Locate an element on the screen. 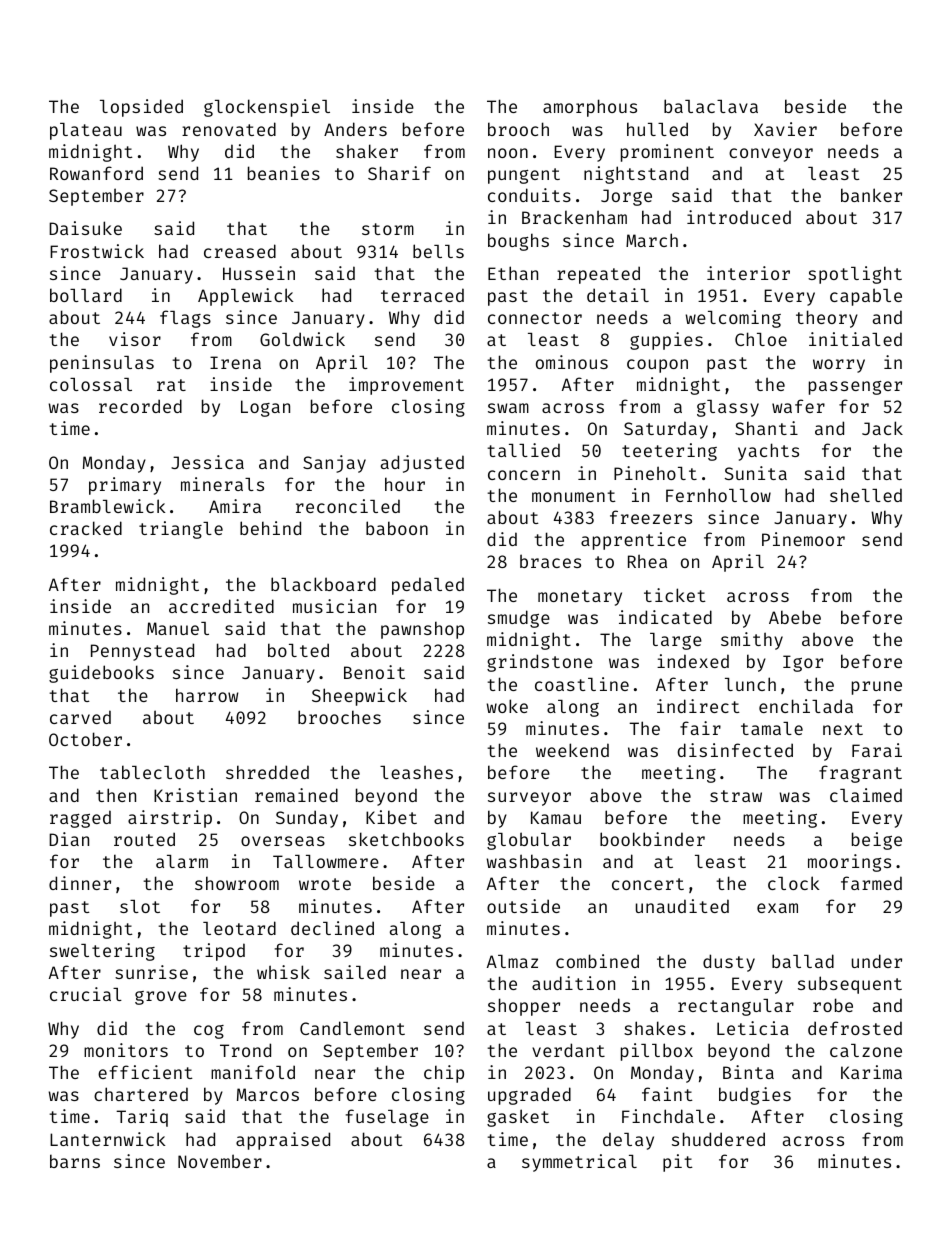  sunrise is located at coordinates (151, 972).
